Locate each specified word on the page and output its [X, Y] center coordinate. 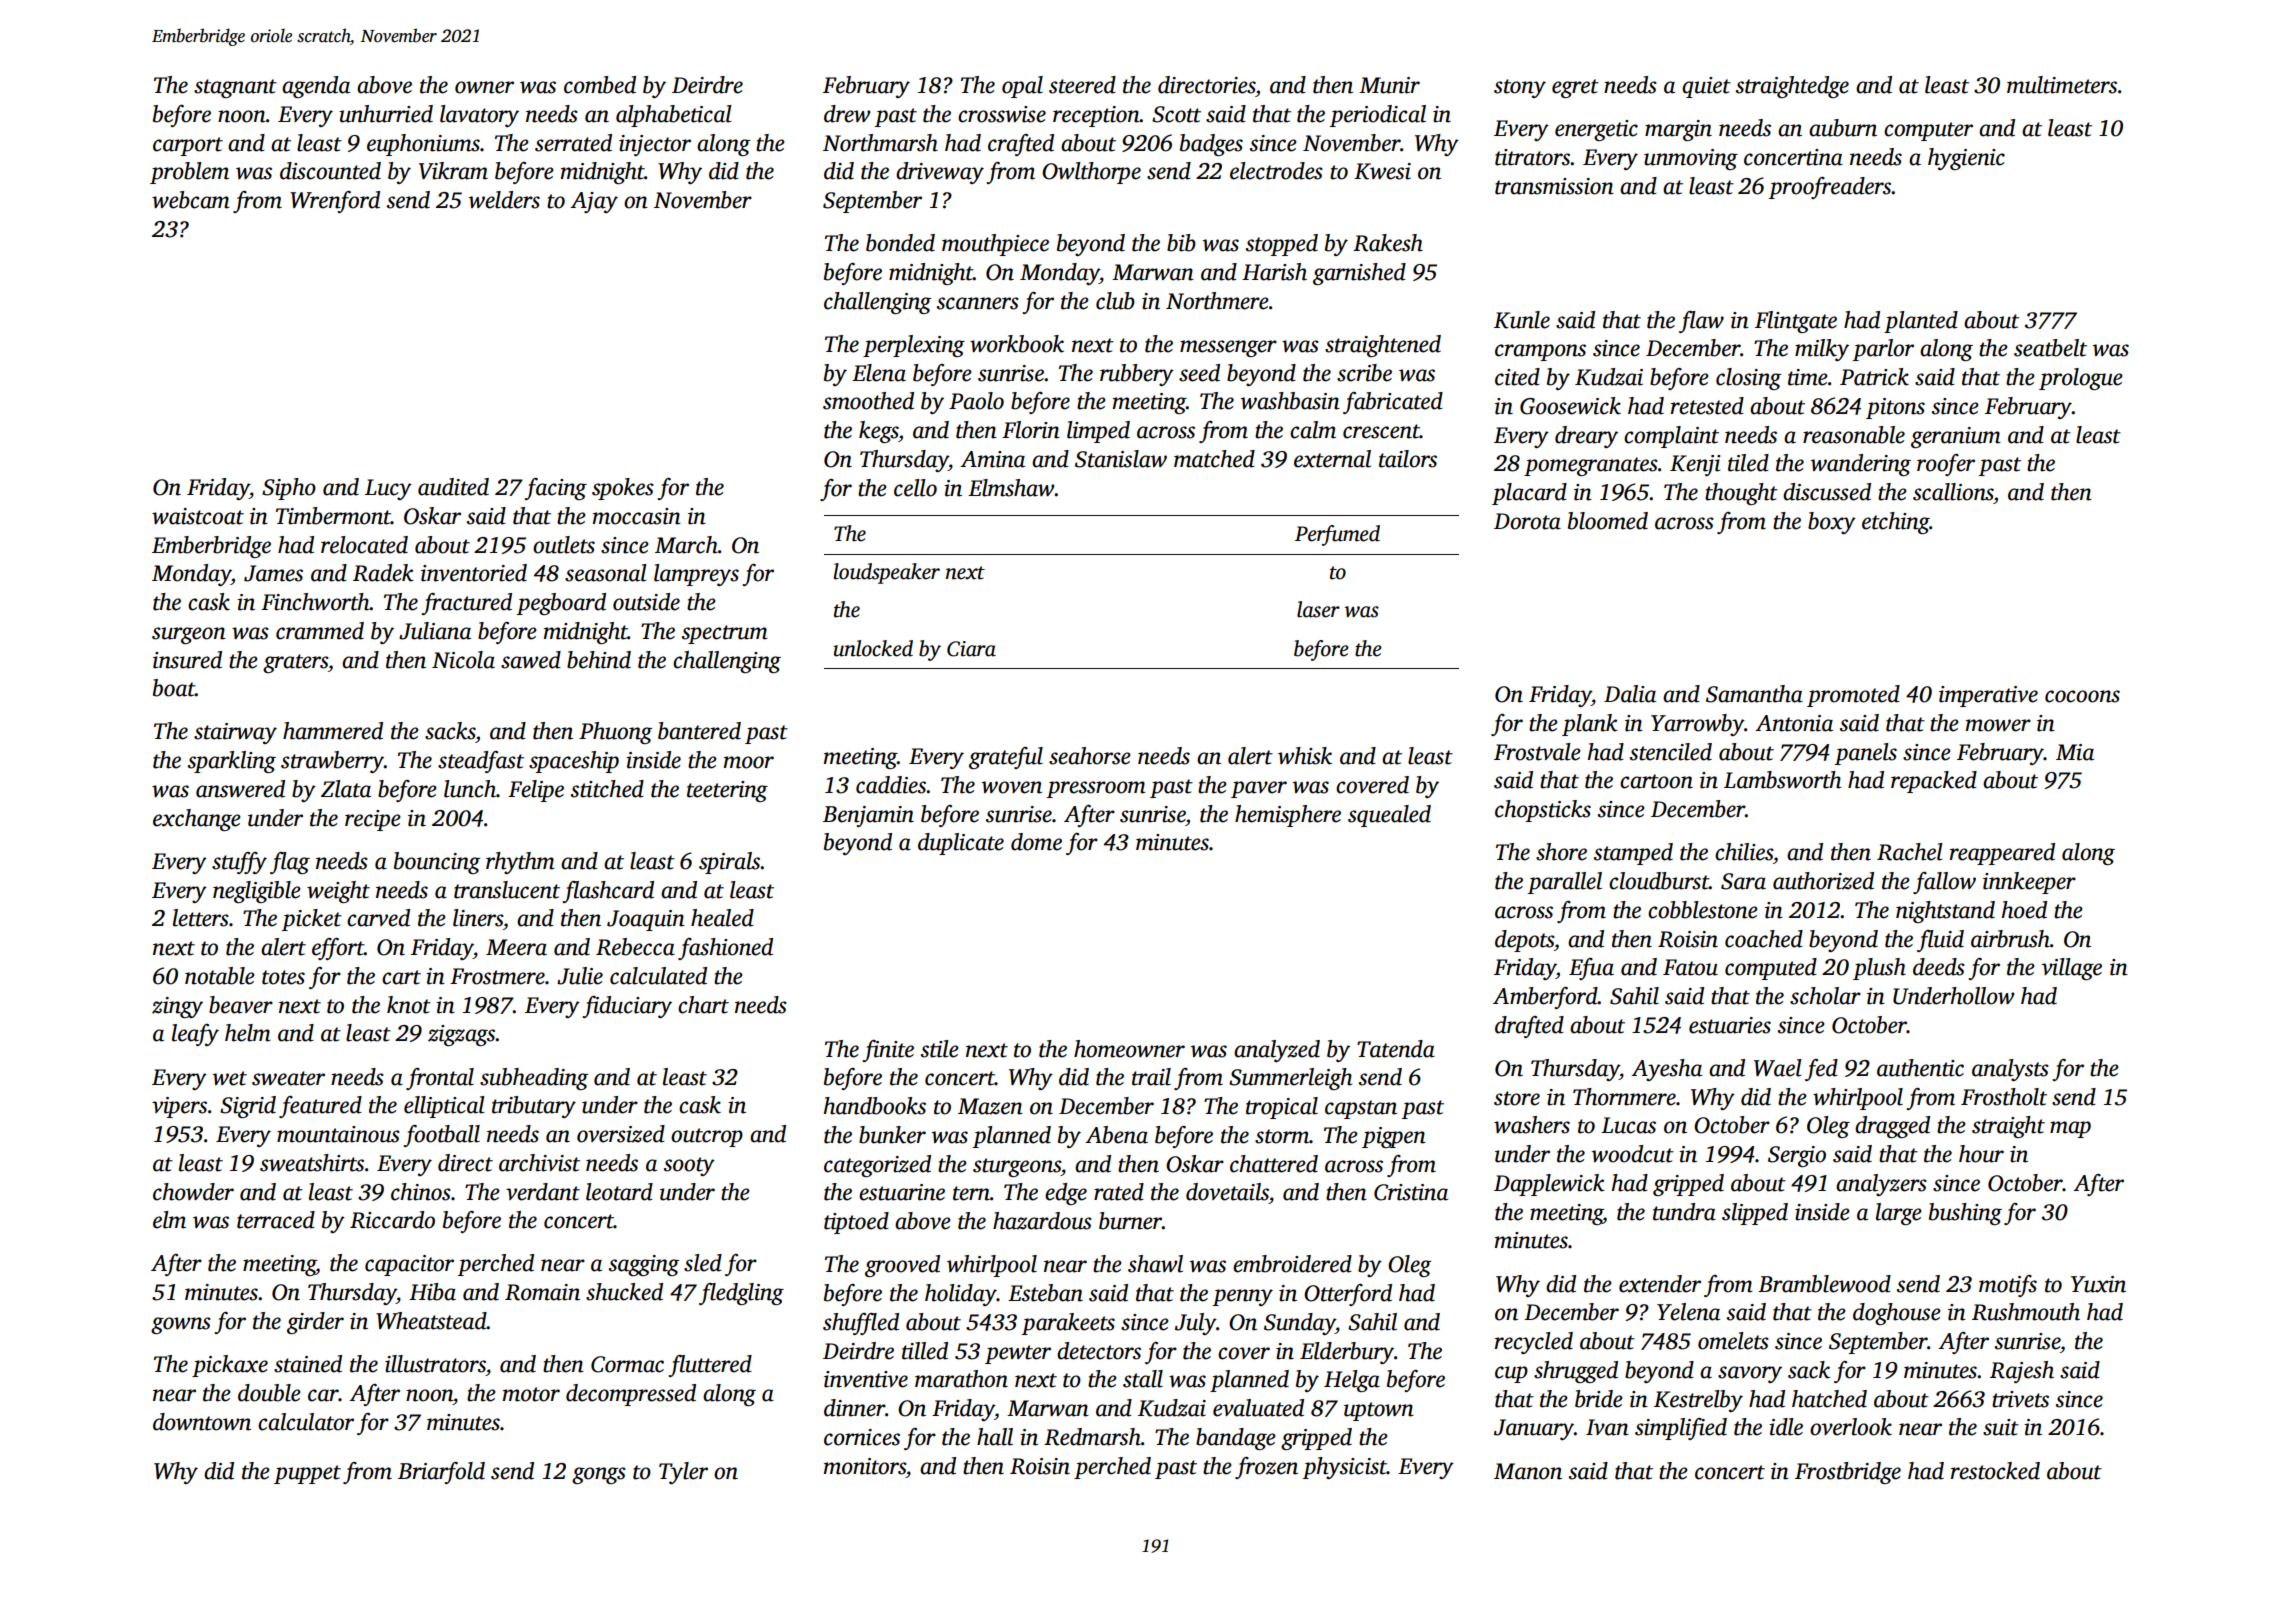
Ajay [594, 202]
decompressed [631, 1395]
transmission [1554, 186]
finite [888, 1051]
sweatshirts [312, 1163]
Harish [1274, 272]
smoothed [868, 401]
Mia [2075, 752]
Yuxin [2098, 1284]
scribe [1364, 373]
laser [1318, 609]
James [273, 573]
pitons [1895, 408]
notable [220, 976]
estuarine [902, 1192]
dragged [1892, 1127]
